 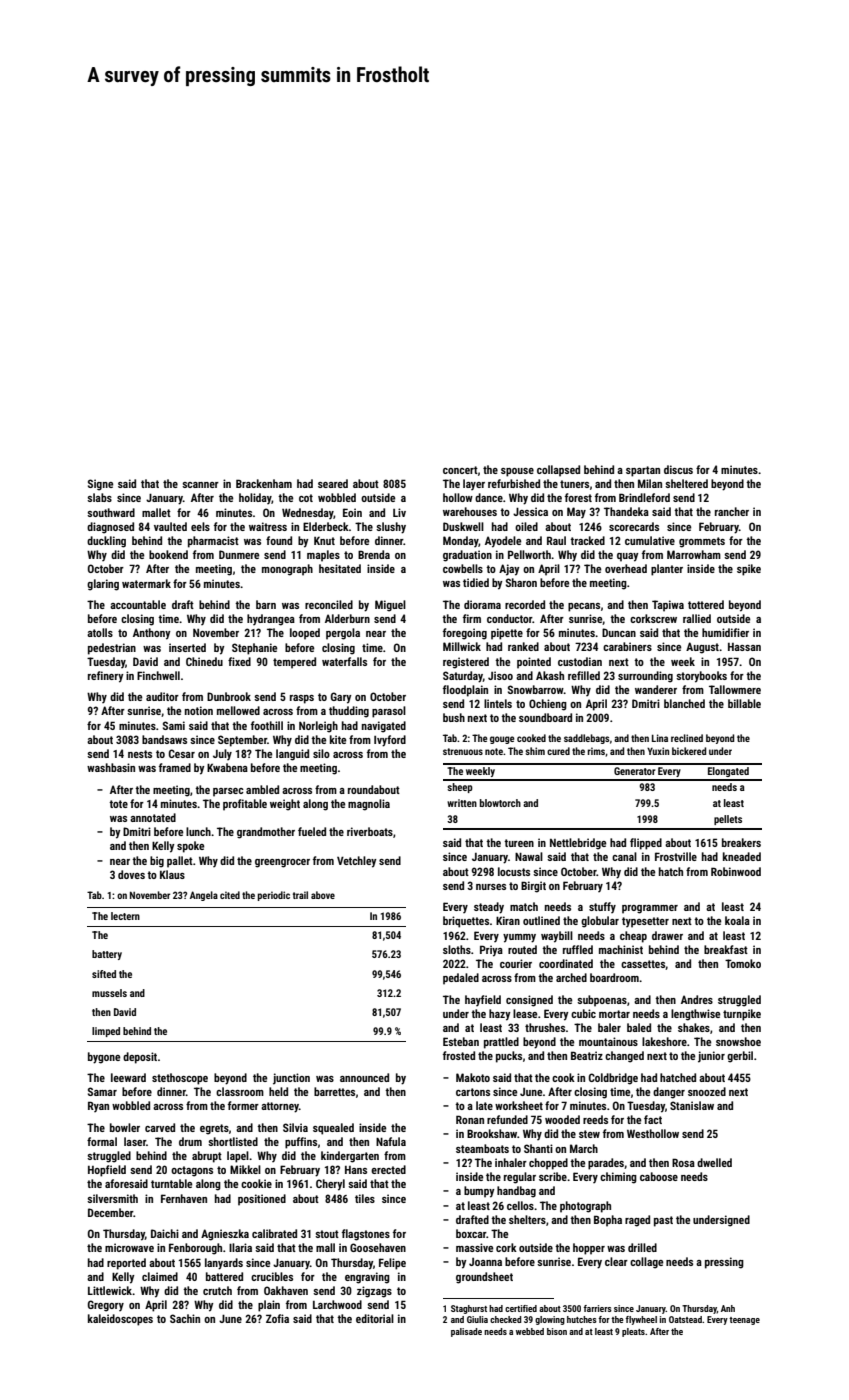 What do you see at coordinates (180, 1079) in the document?
I see `stethoscope` at bounding box center [180, 1079].
